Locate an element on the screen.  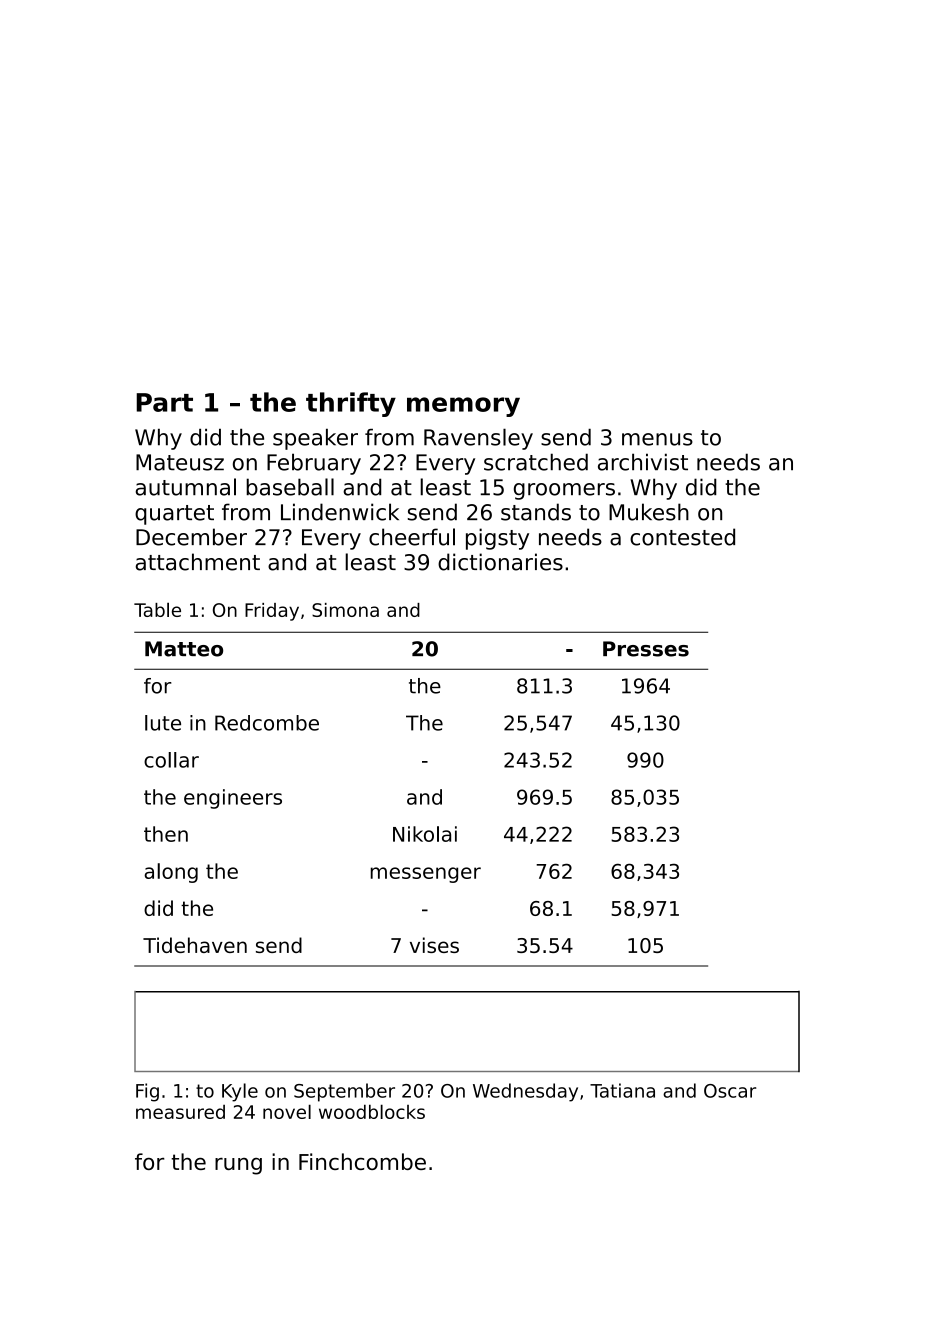
Oscar is located at coordinates (730, 1091).
